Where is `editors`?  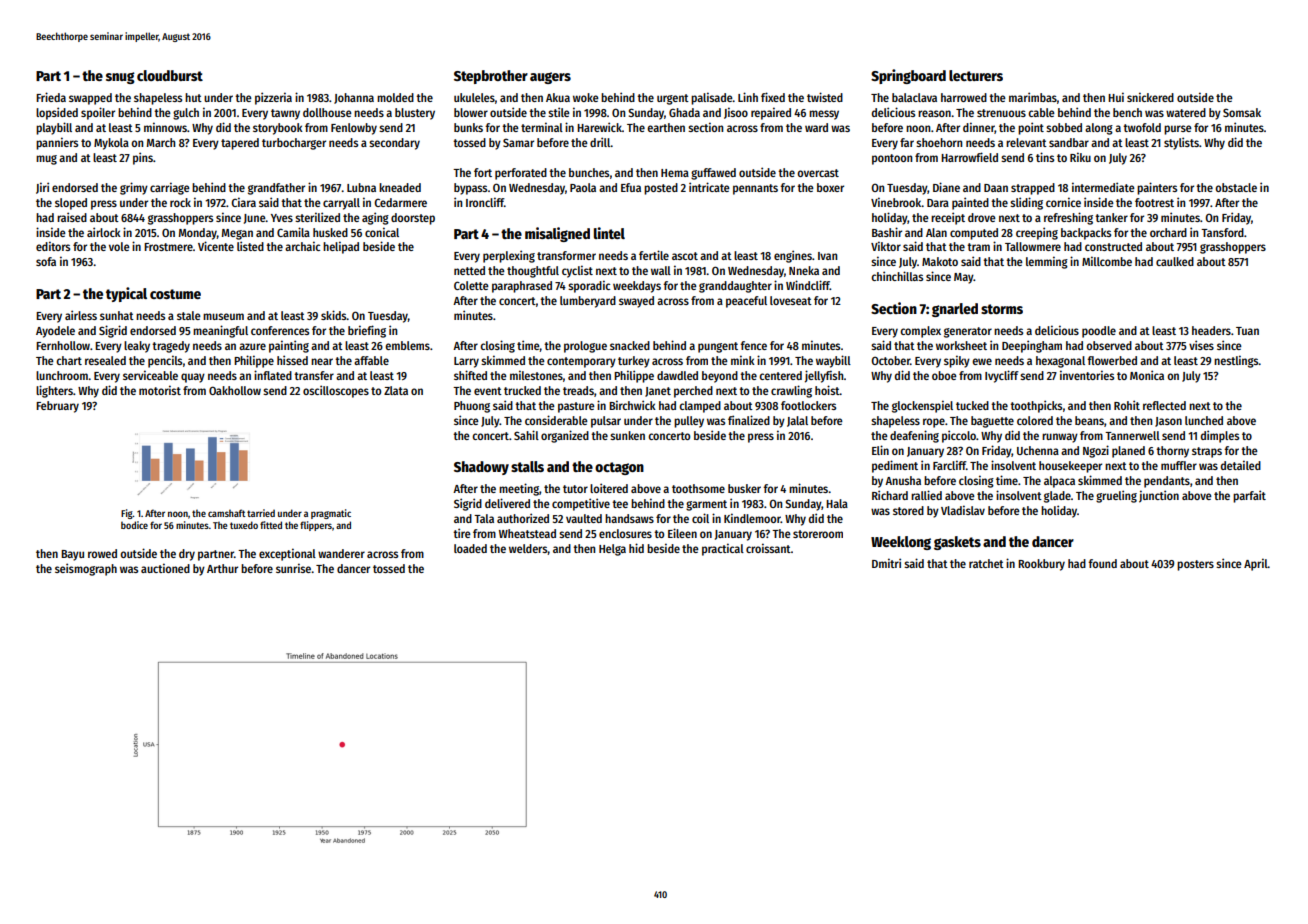
editors is located at coordinates (53, 246).
